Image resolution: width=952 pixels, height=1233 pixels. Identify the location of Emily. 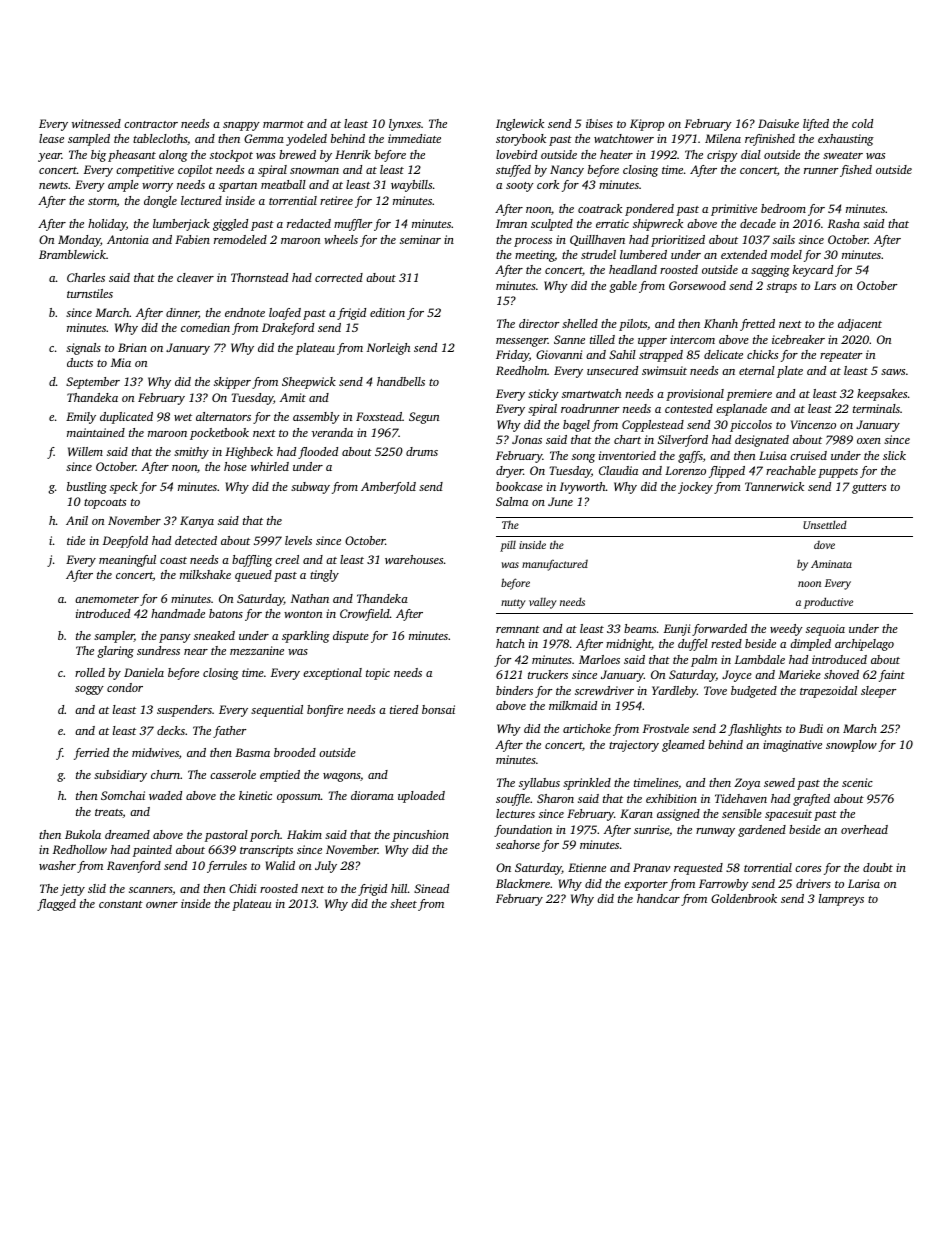
(81, 418).
